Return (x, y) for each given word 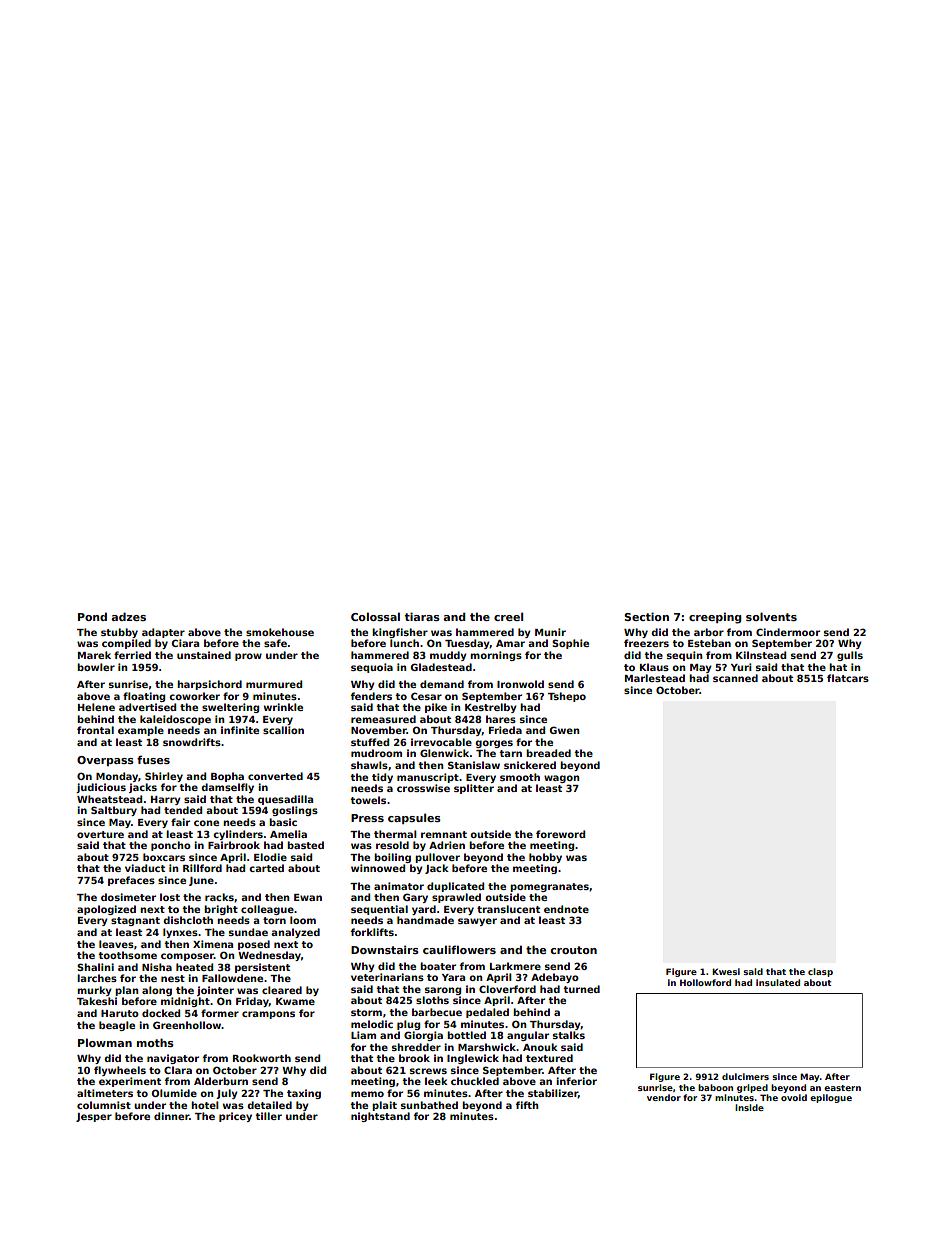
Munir (550, 632)
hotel (205, 1105)
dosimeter (128, 897)
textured (549, 1058)
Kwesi (726, 971)
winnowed (378, 868)
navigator (173, 1059)
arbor (709, 632)
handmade (425, 920)
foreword (560, 834)
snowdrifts (192, 742)
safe (275, 643)
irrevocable (441, 742)
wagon (561, 779)
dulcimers (745, 1076)
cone (206, 823)
